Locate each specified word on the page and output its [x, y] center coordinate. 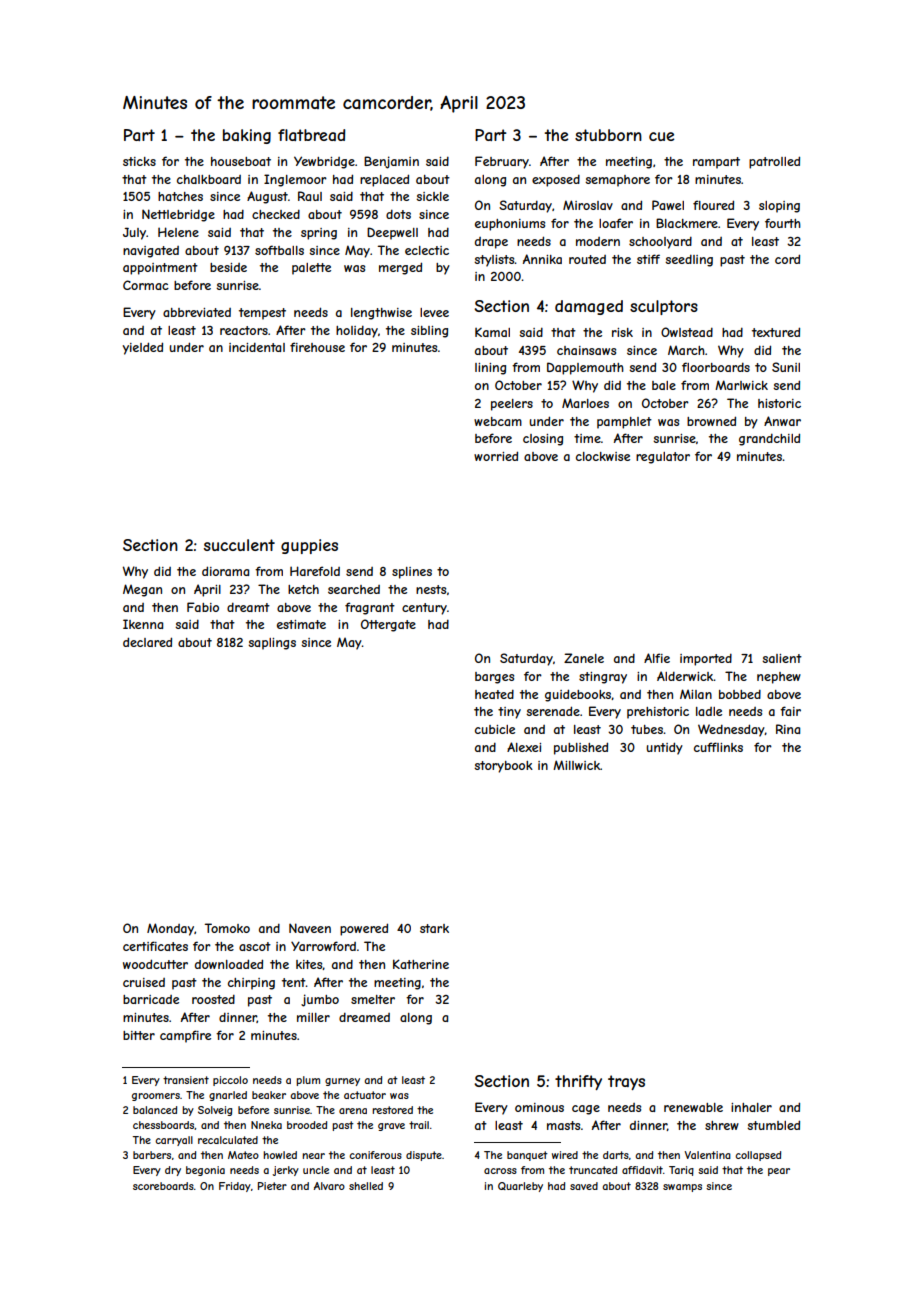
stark [434, 928]
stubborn [608, 135]
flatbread [311, 135]
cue [661, 136]
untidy [664, 748]
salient [782, 658]
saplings [272, 644]
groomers [156, 1097]
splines [412, 573]
